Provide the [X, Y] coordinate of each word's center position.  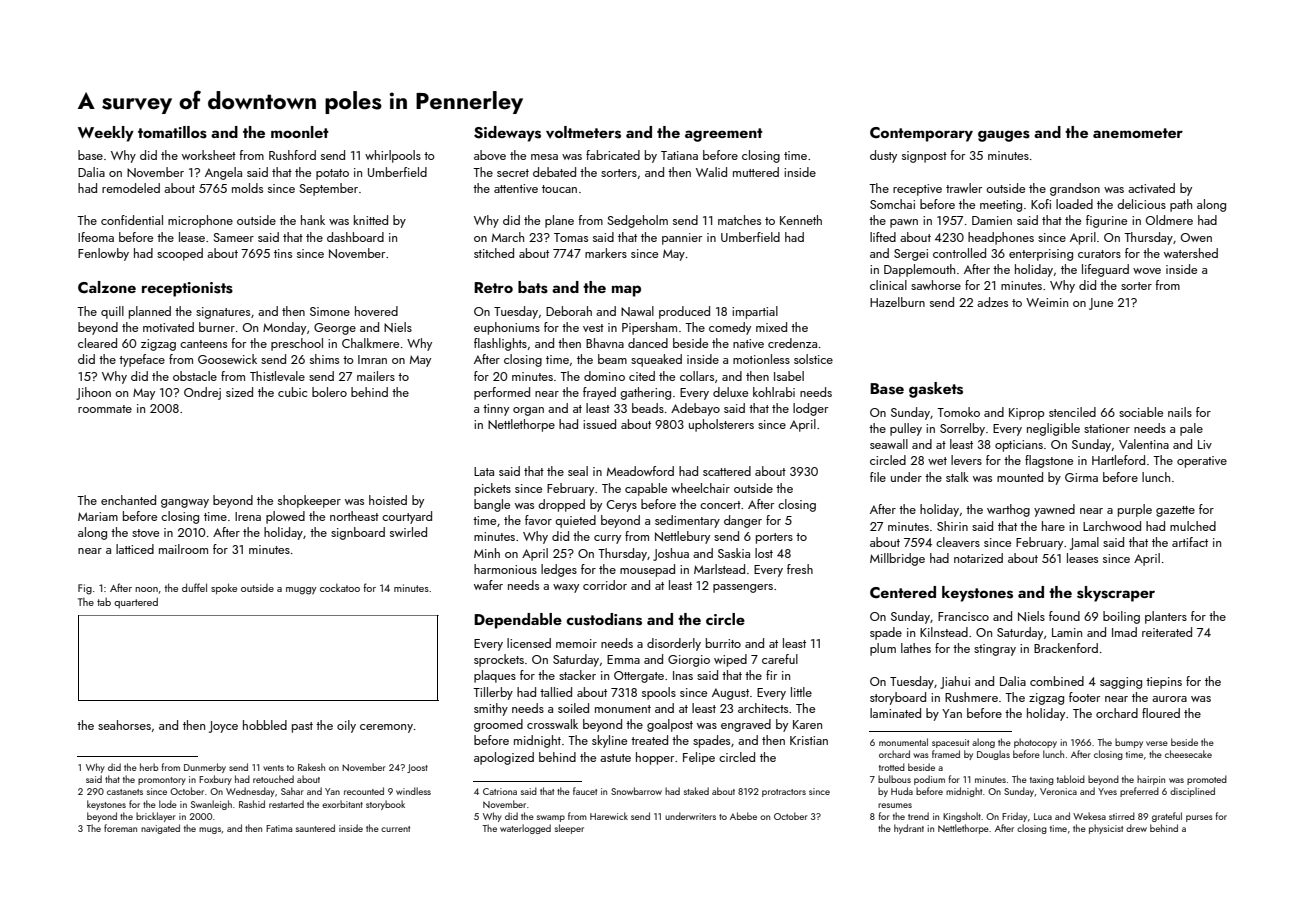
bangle [492, 505]
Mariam [98, 516]
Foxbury [215, 780]
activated [1151, 188]
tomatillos [172, 132]
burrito [723, 643]
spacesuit [950, 743]
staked [696, 791]
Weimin [1047, 302]
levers [966, 460]
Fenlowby [103, 254]
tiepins [1164, 683]
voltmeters [583, 132]
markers [606, 253]
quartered [136, 602]
